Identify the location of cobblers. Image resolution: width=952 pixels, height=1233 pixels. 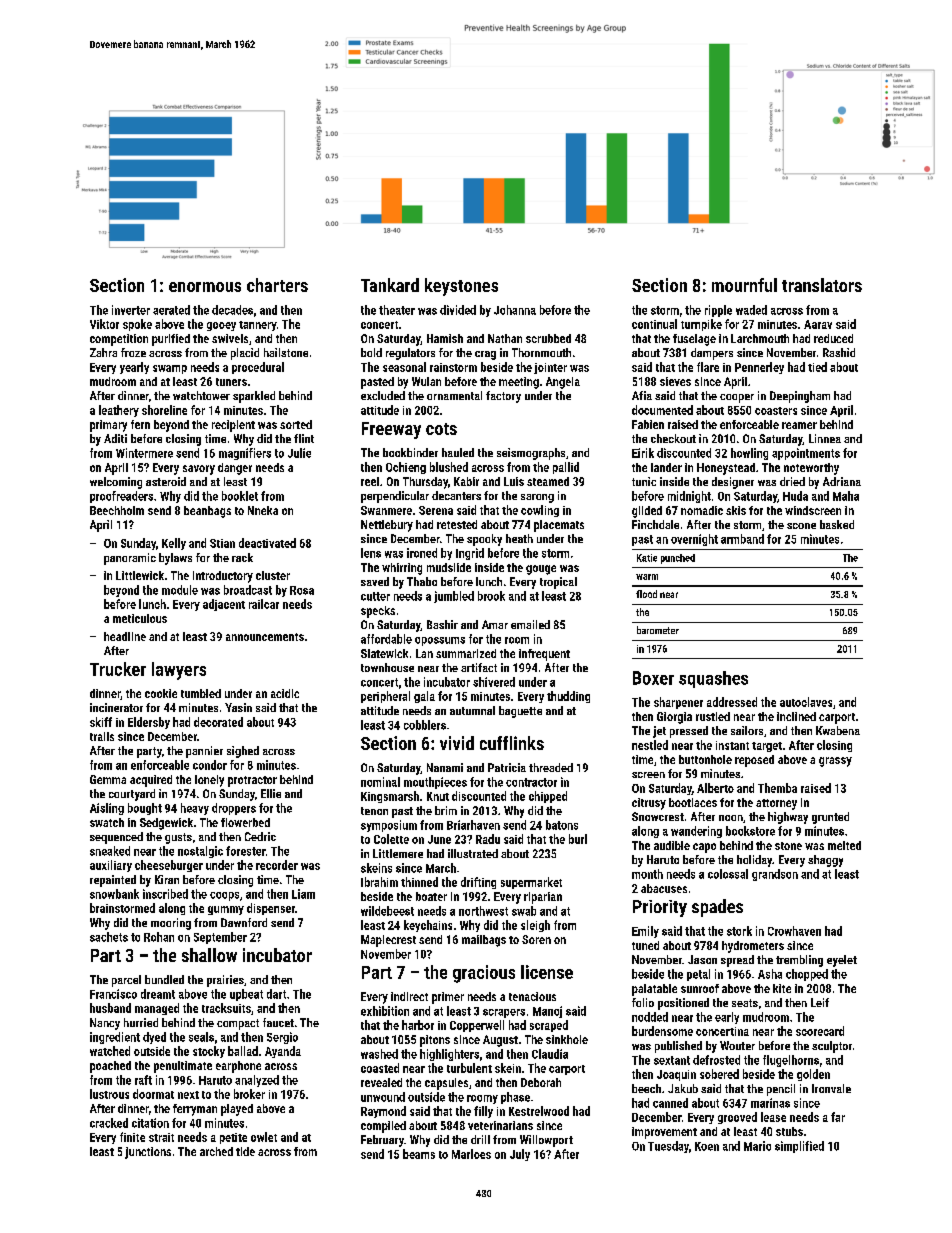
(425, 725).
